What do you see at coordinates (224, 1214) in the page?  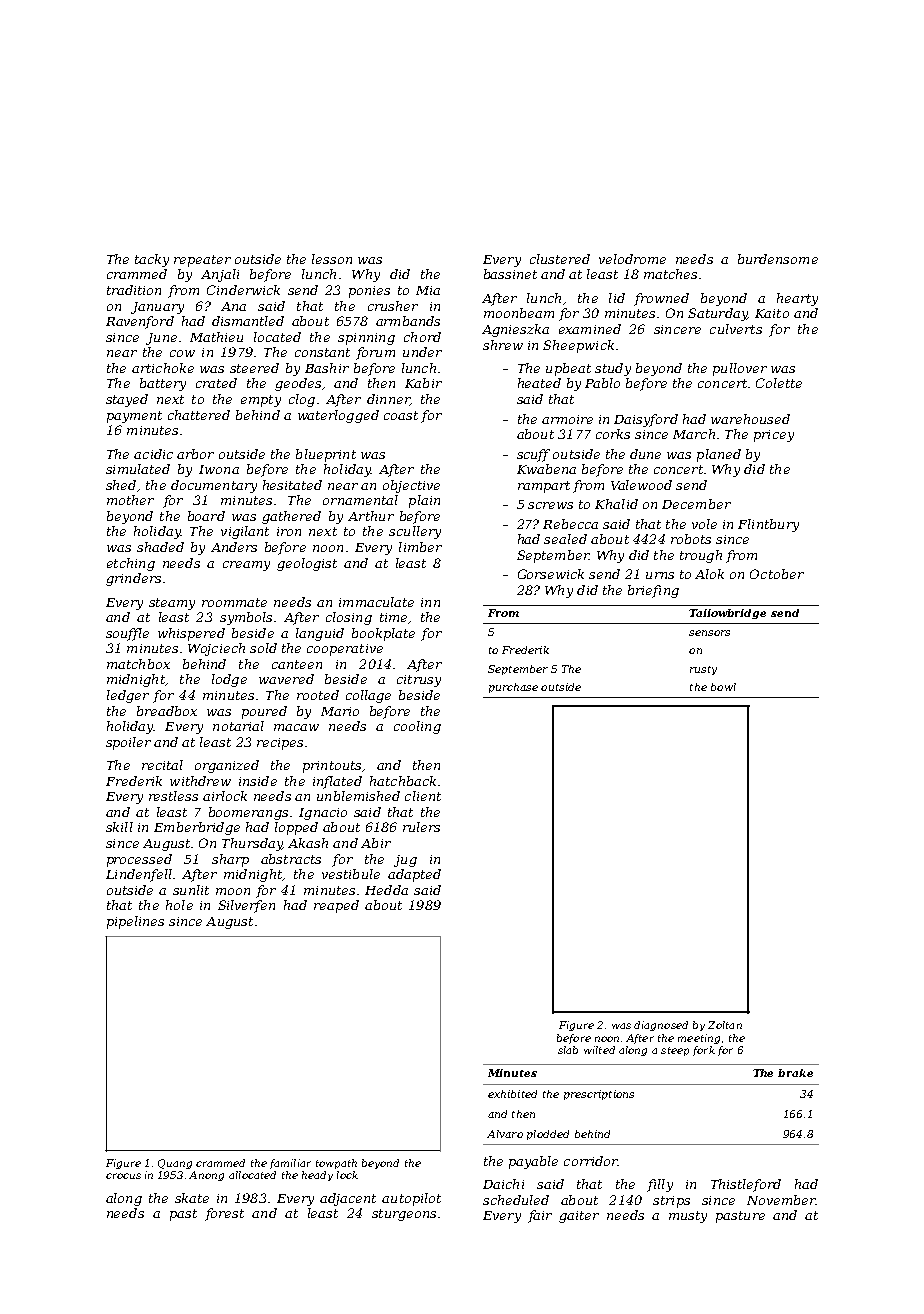 I see `forest` at bounding box center [224, 1214].
